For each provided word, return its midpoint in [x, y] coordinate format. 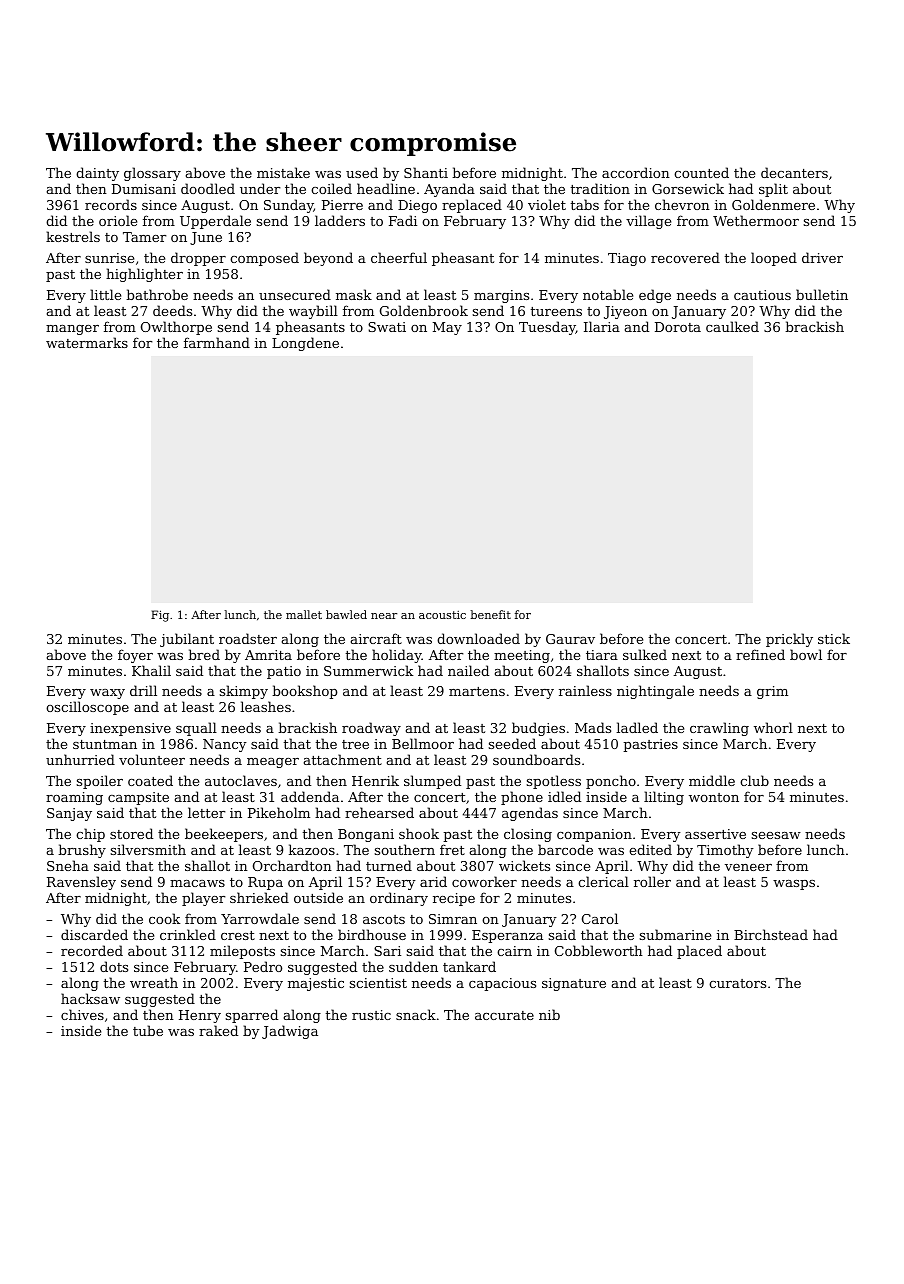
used [362, 172]
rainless [585, 690]
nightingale [655, 692]
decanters [794, 172]
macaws [197, 883]
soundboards [536, 759]
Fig [160, 616]
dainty [97, 174]
